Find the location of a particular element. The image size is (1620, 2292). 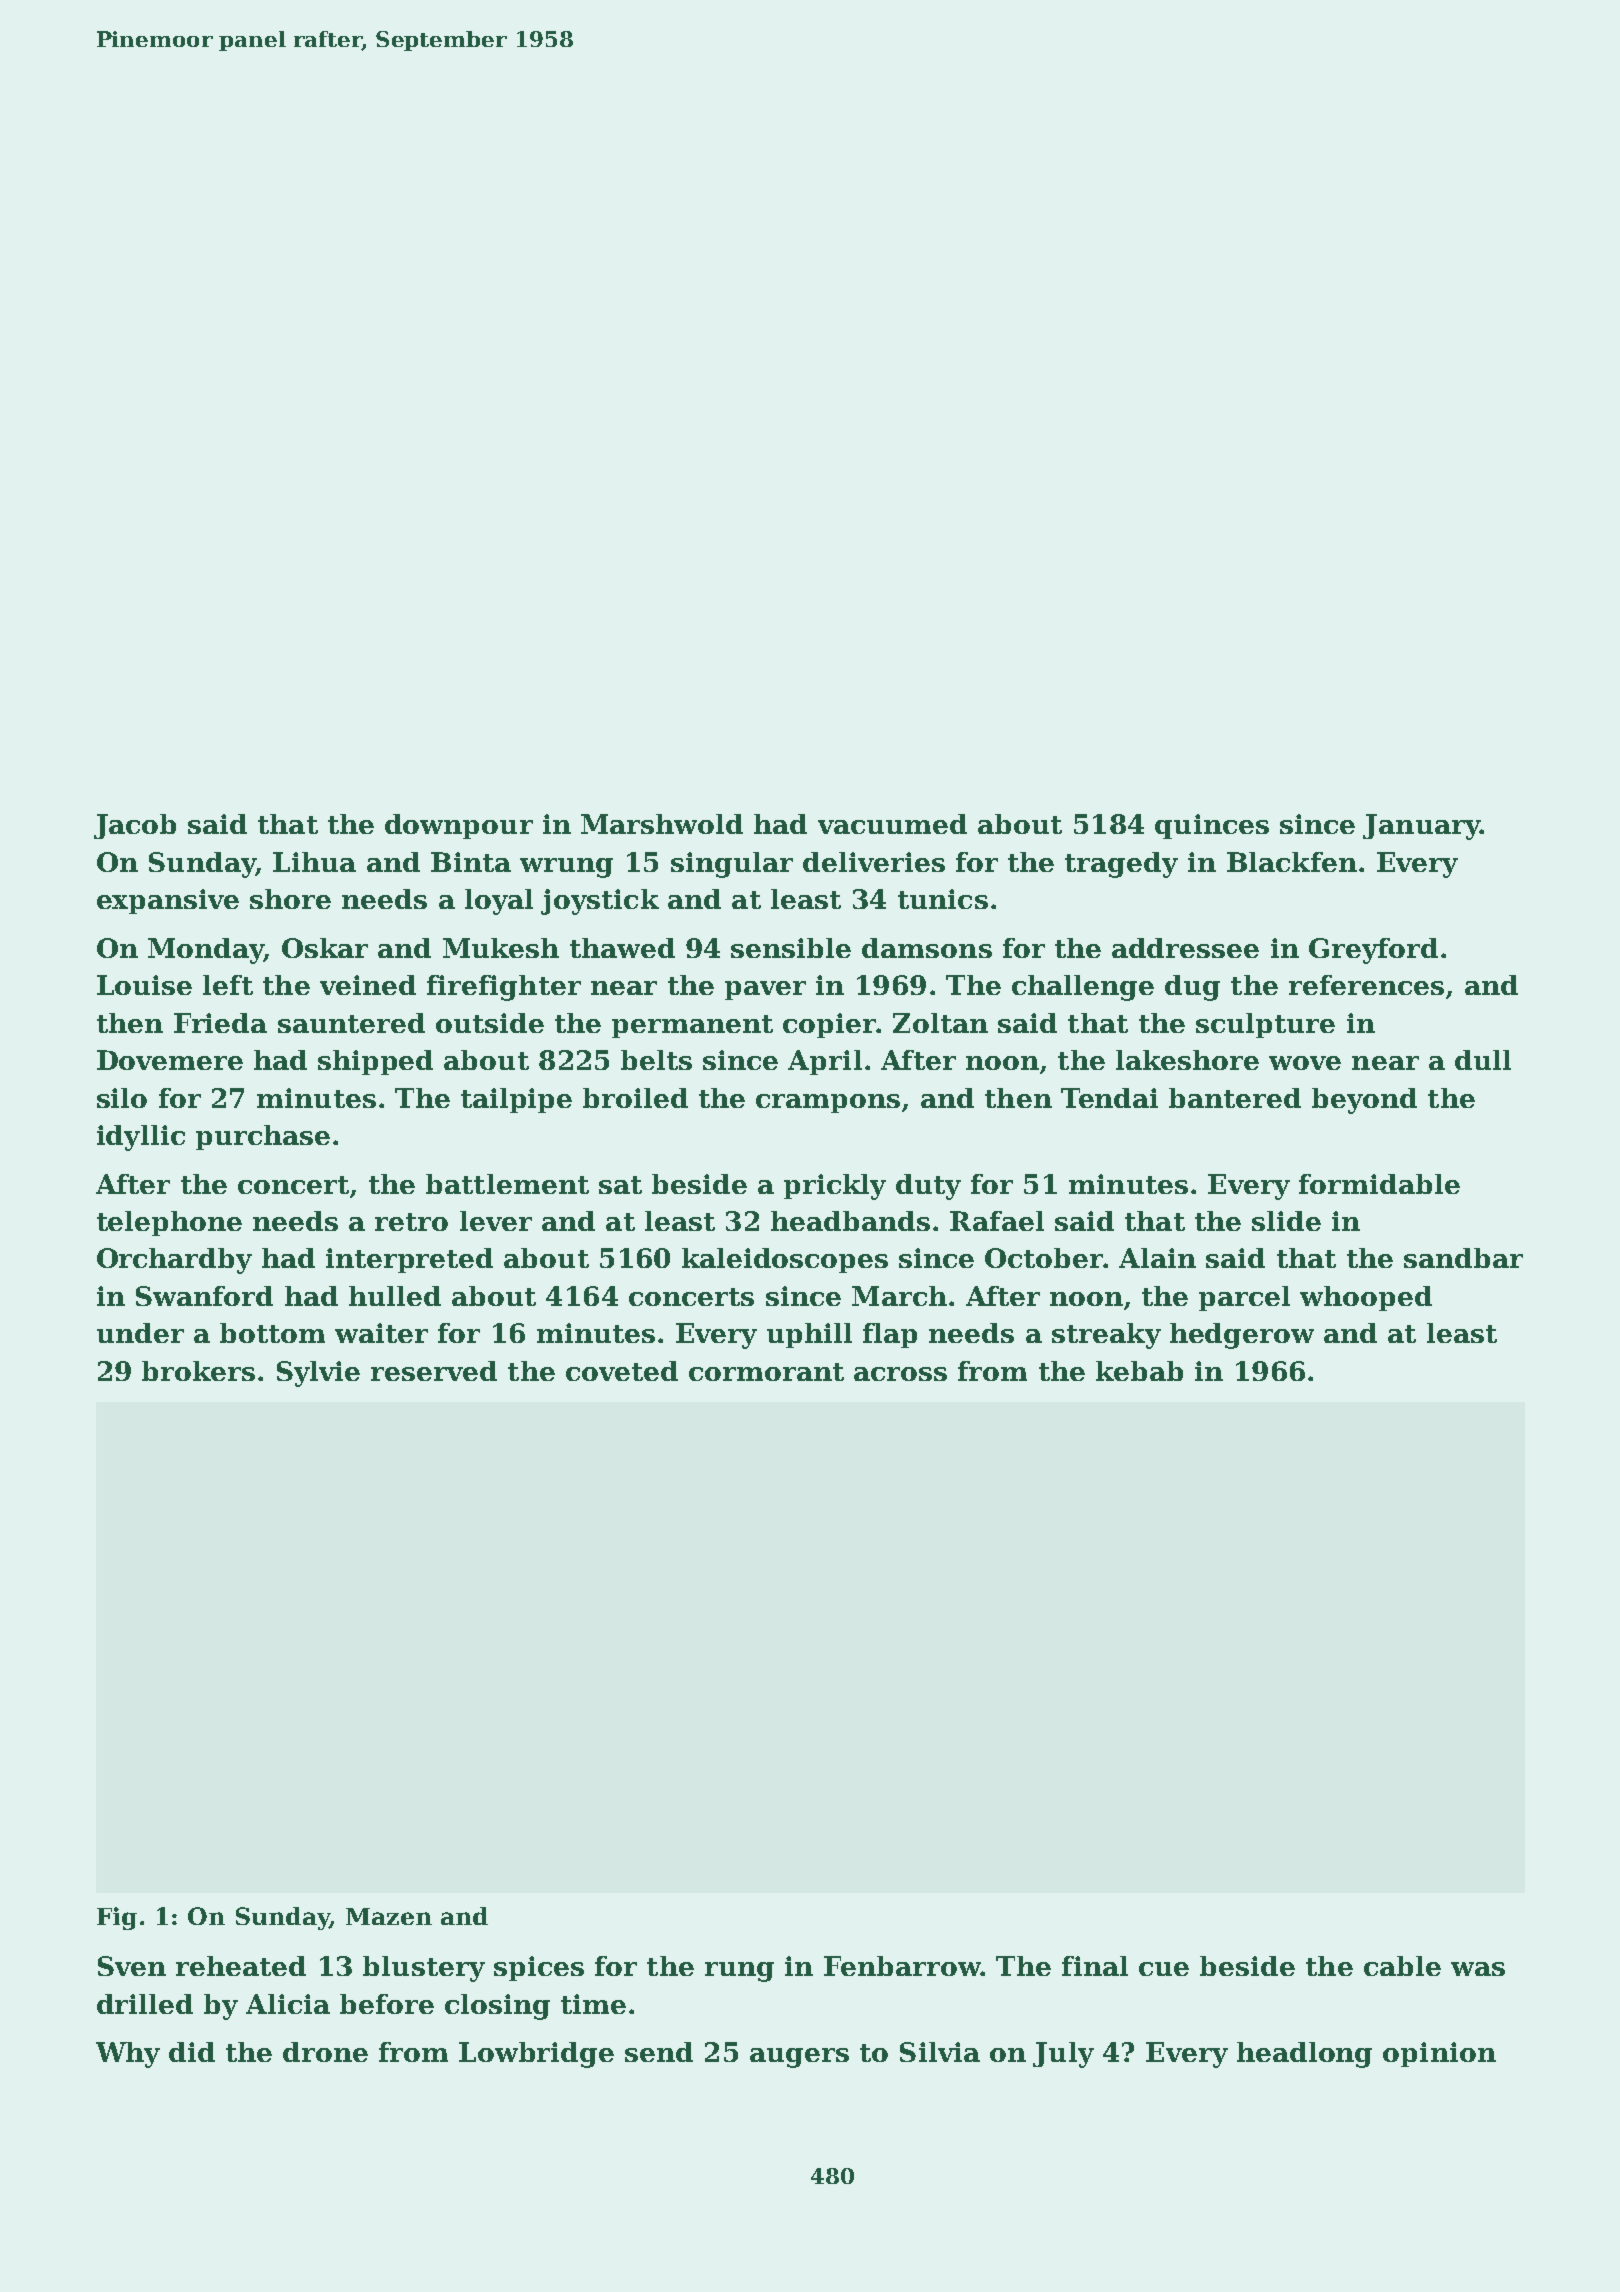

cormorant is located at coordinates (766, 1372).
